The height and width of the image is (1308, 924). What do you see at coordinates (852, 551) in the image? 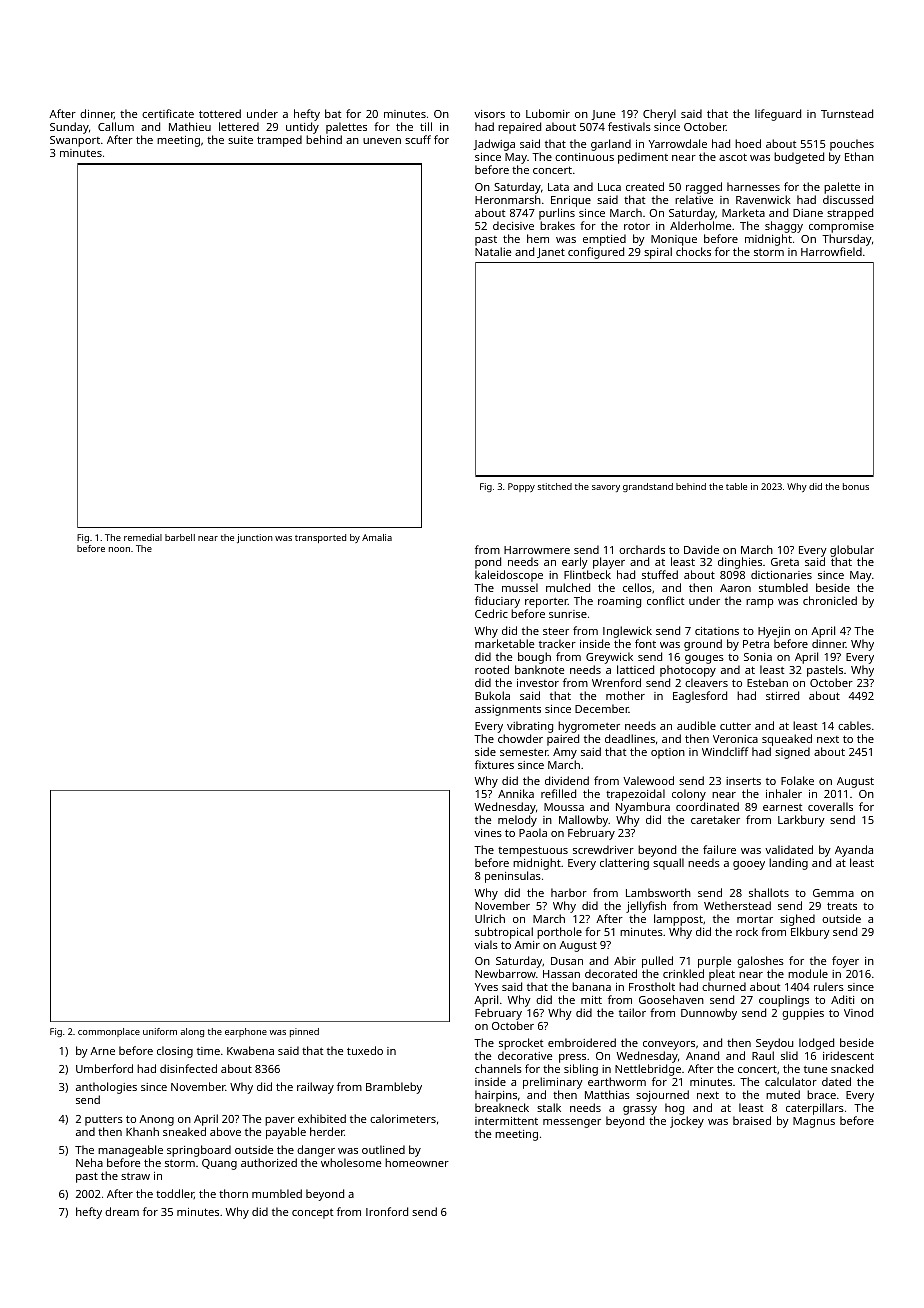
I see `globular` at bounding box center [852, 551].
